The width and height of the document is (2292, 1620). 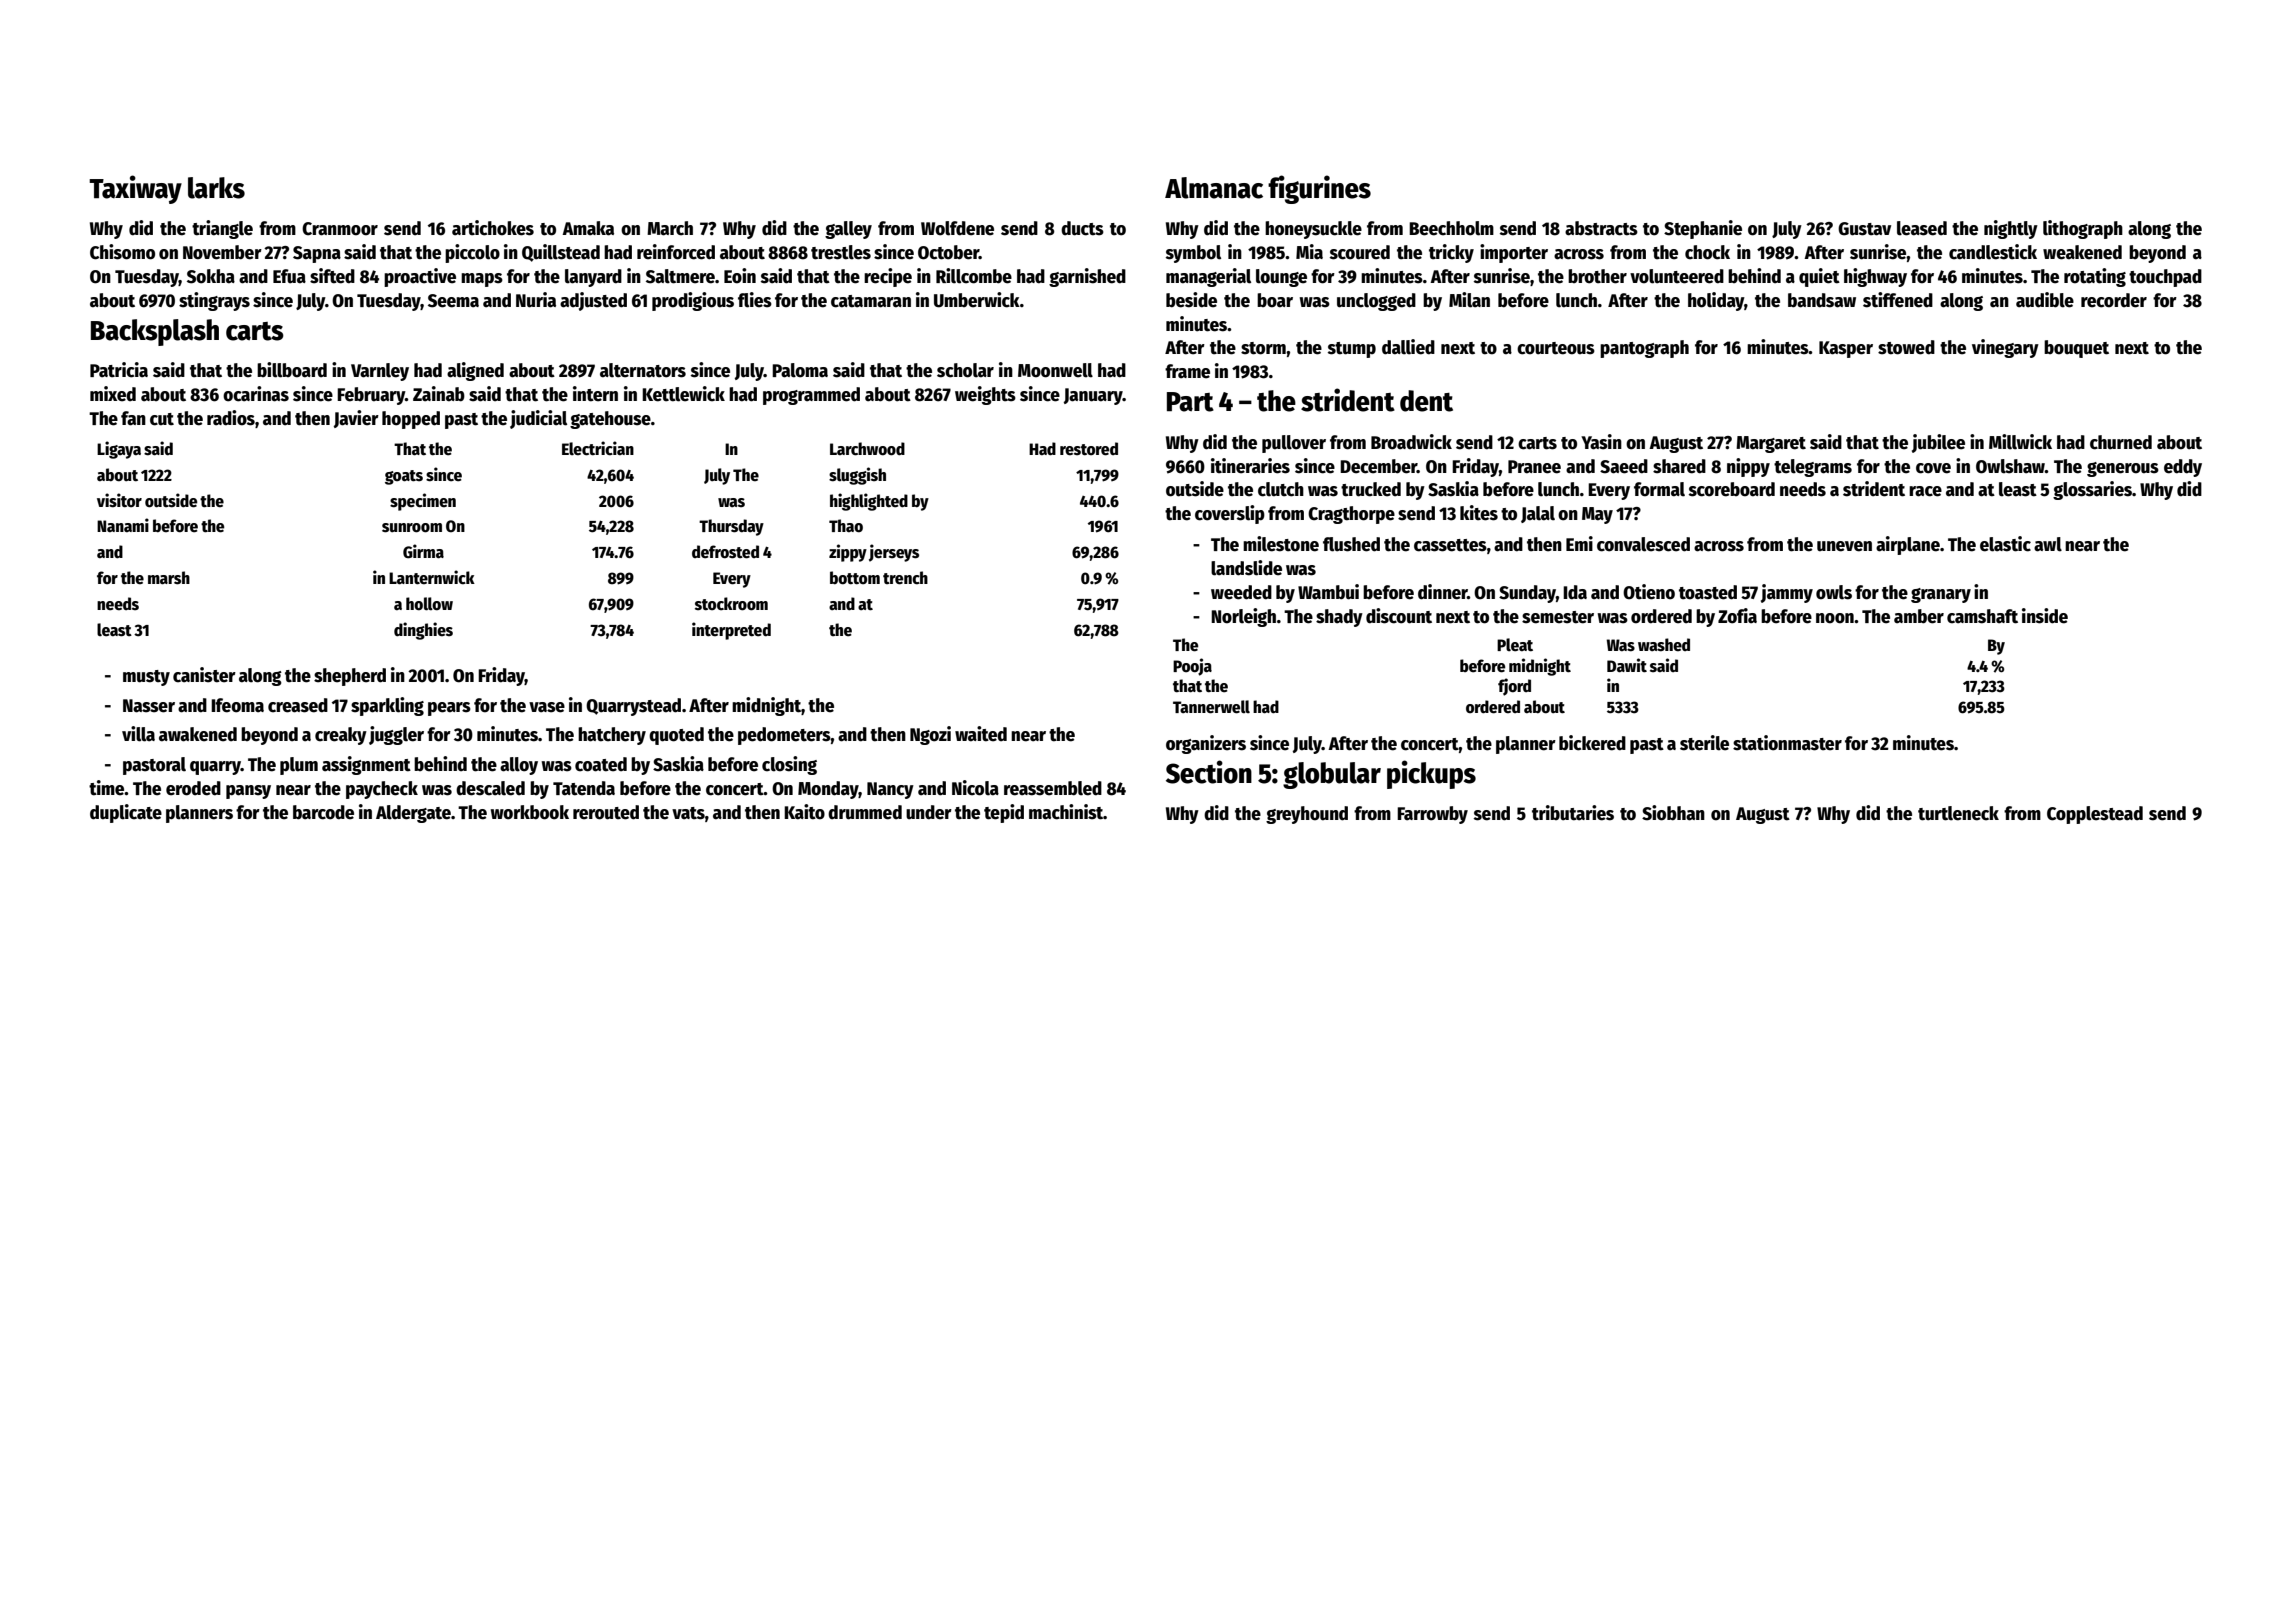 What do you see at coordinates (848, 230) in the document?
I see `galley` at bounding box center [848, 230].
